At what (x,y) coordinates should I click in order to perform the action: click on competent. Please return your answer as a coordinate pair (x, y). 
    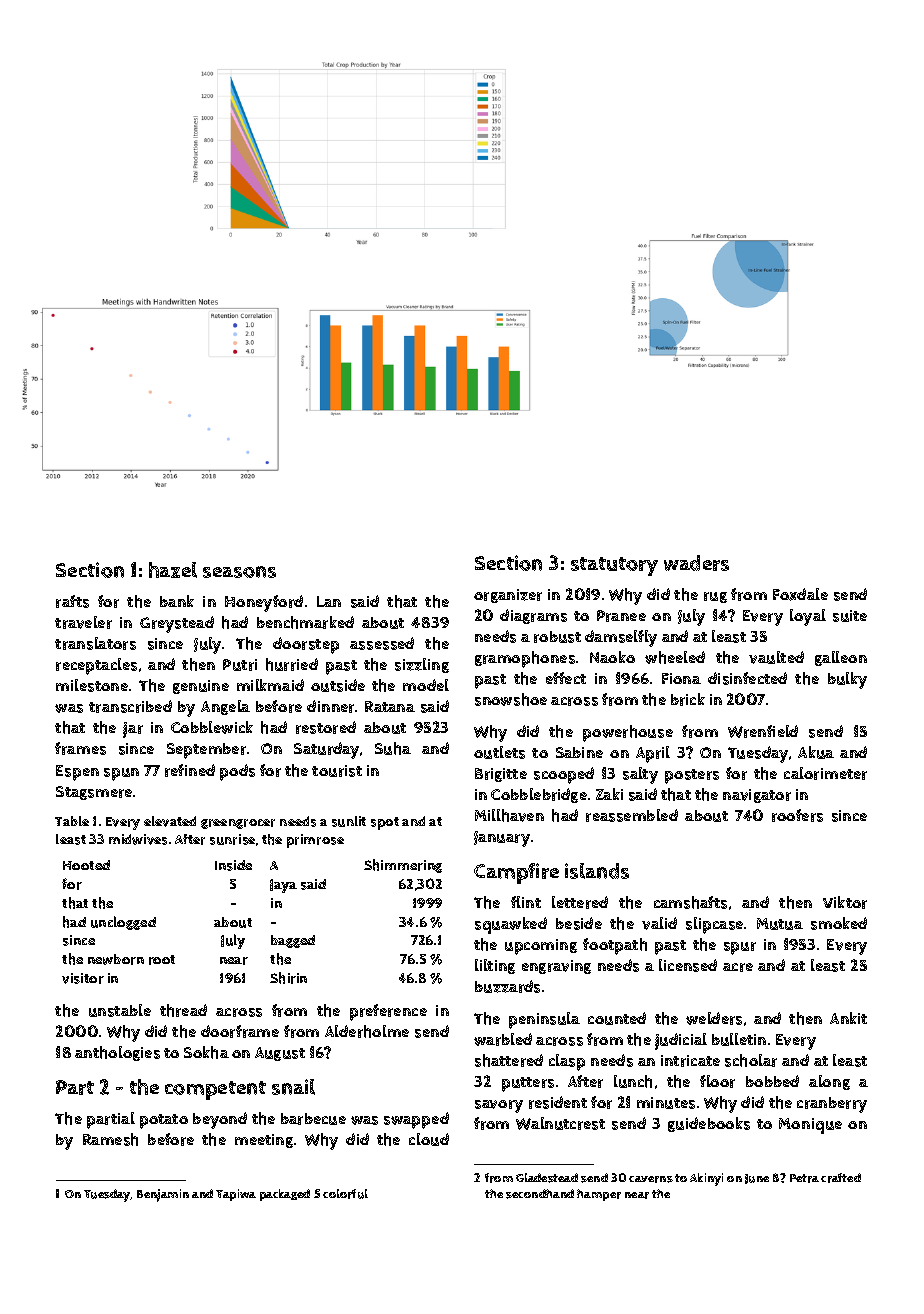
    Looking at the image, I should click on (215, 1090).
